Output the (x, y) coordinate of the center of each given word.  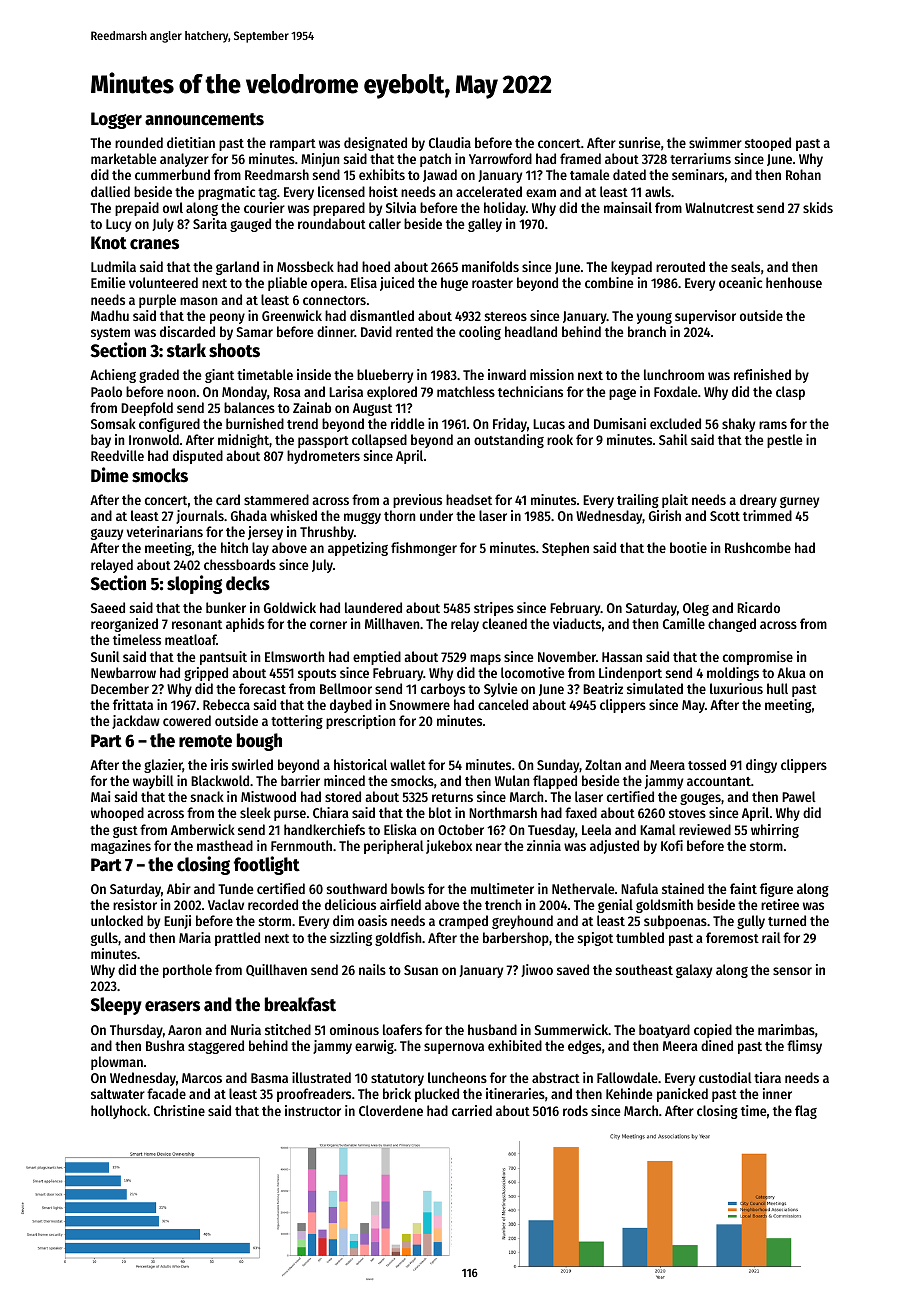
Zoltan (603, 764)
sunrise (639, 142)
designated (375, 144)
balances (249, 407)
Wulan (512, 780)
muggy (362, 518)
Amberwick (203, 829)
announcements (204, 119)
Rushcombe (758, 547)
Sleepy (116, 1006)
